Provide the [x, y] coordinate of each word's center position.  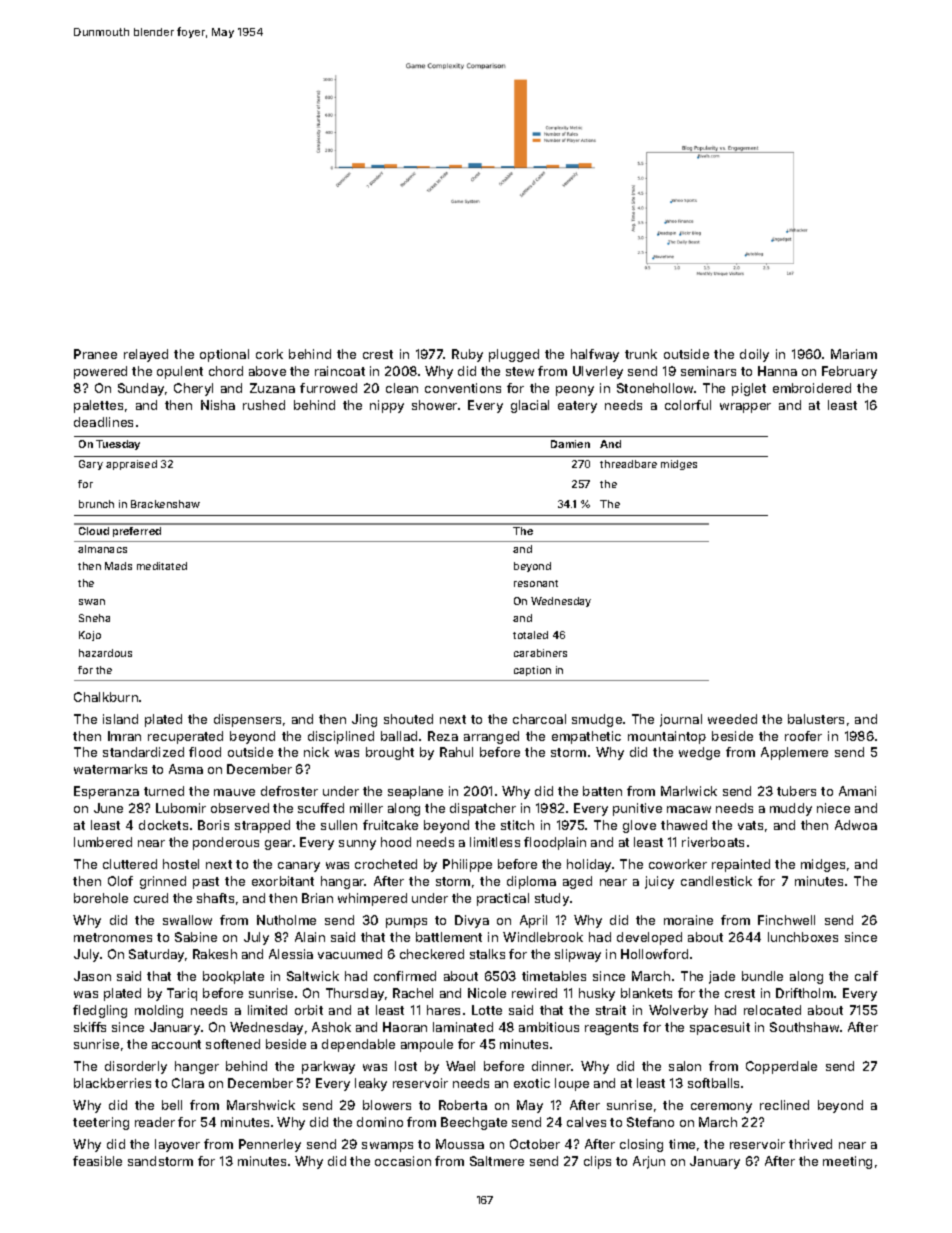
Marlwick [689, 791]
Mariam [854, 354]
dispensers [247, 720]
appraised [131, 465]
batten [602, 791]
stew [520, 371]
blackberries [112, 1083]
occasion [403, 1161]
